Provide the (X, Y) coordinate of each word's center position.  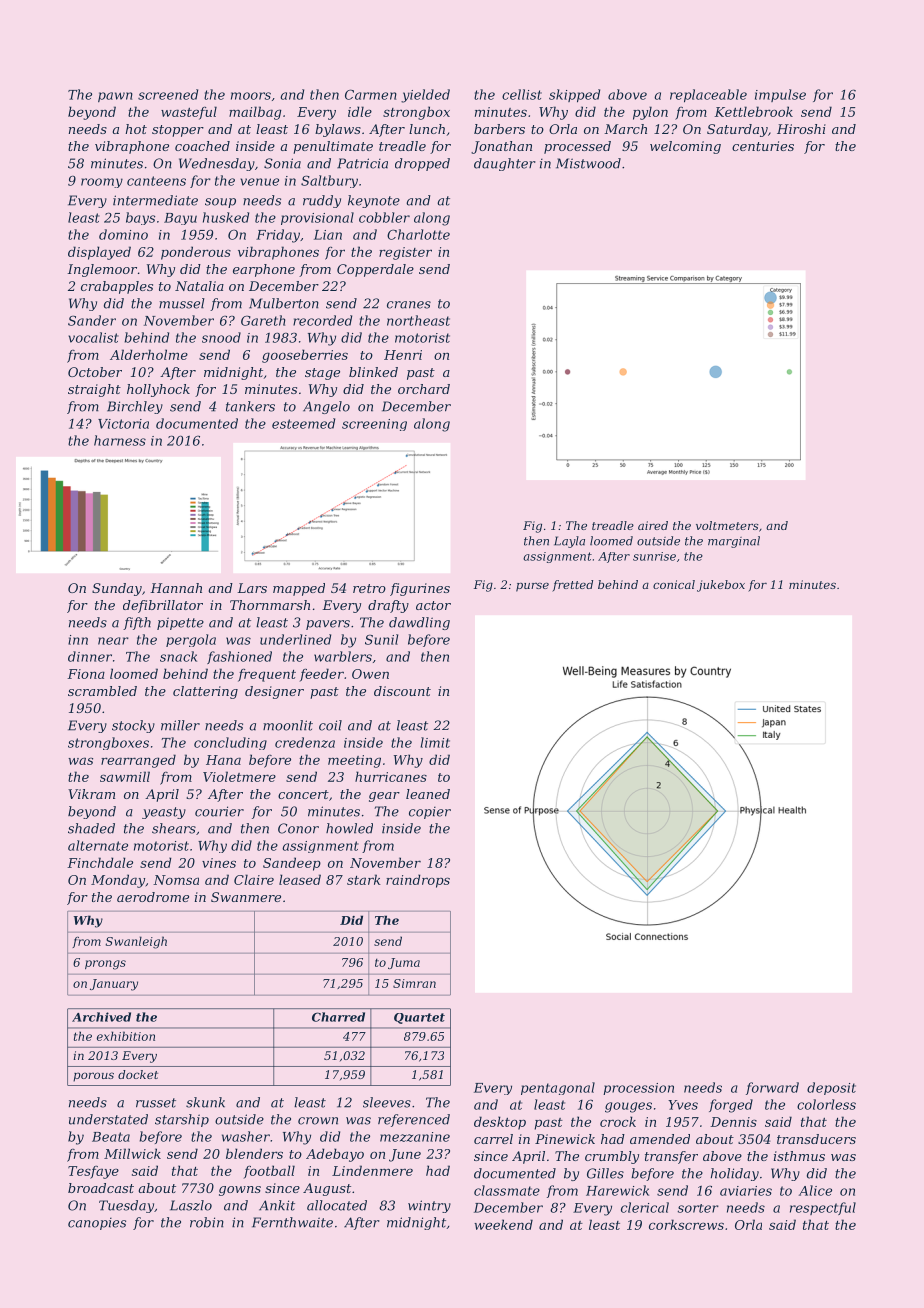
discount (402, 691)
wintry (429, 1206)
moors (251, 96)
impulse (780, 95)
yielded (425, 96)
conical (674, 584)
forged (731, 1106)
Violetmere (239, 776)
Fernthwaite (292, 1222)
